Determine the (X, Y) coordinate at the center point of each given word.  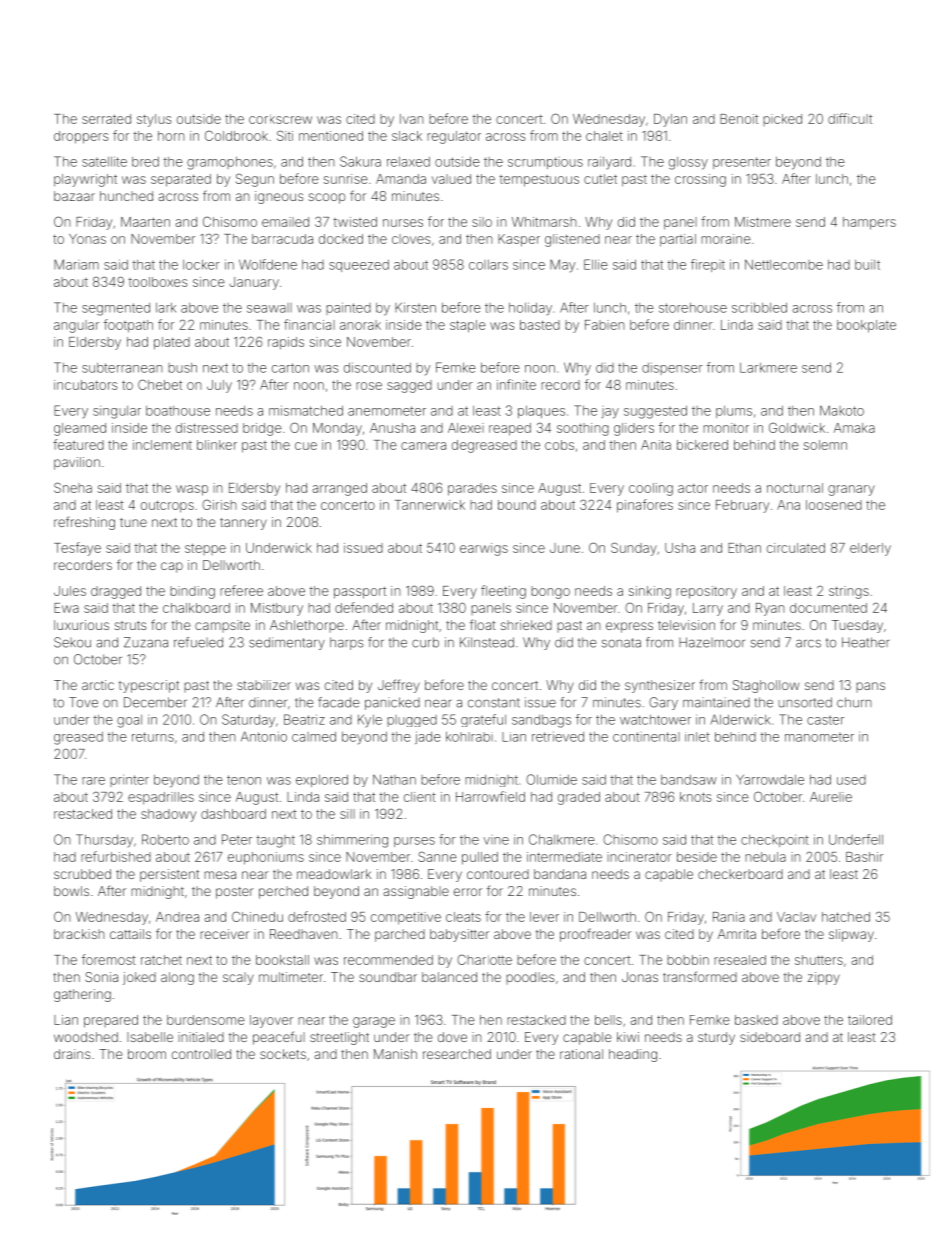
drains (72, 1054)
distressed (207, 428)
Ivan (412, 119)
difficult (850, 118)
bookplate (866, 326)
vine (496, 841)
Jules (70, 591)
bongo (550, 592)
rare (93, 781)
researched (457, 1054)
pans (870, 687)
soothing (583, 429)
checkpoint (775, 841)
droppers (81, 137)
